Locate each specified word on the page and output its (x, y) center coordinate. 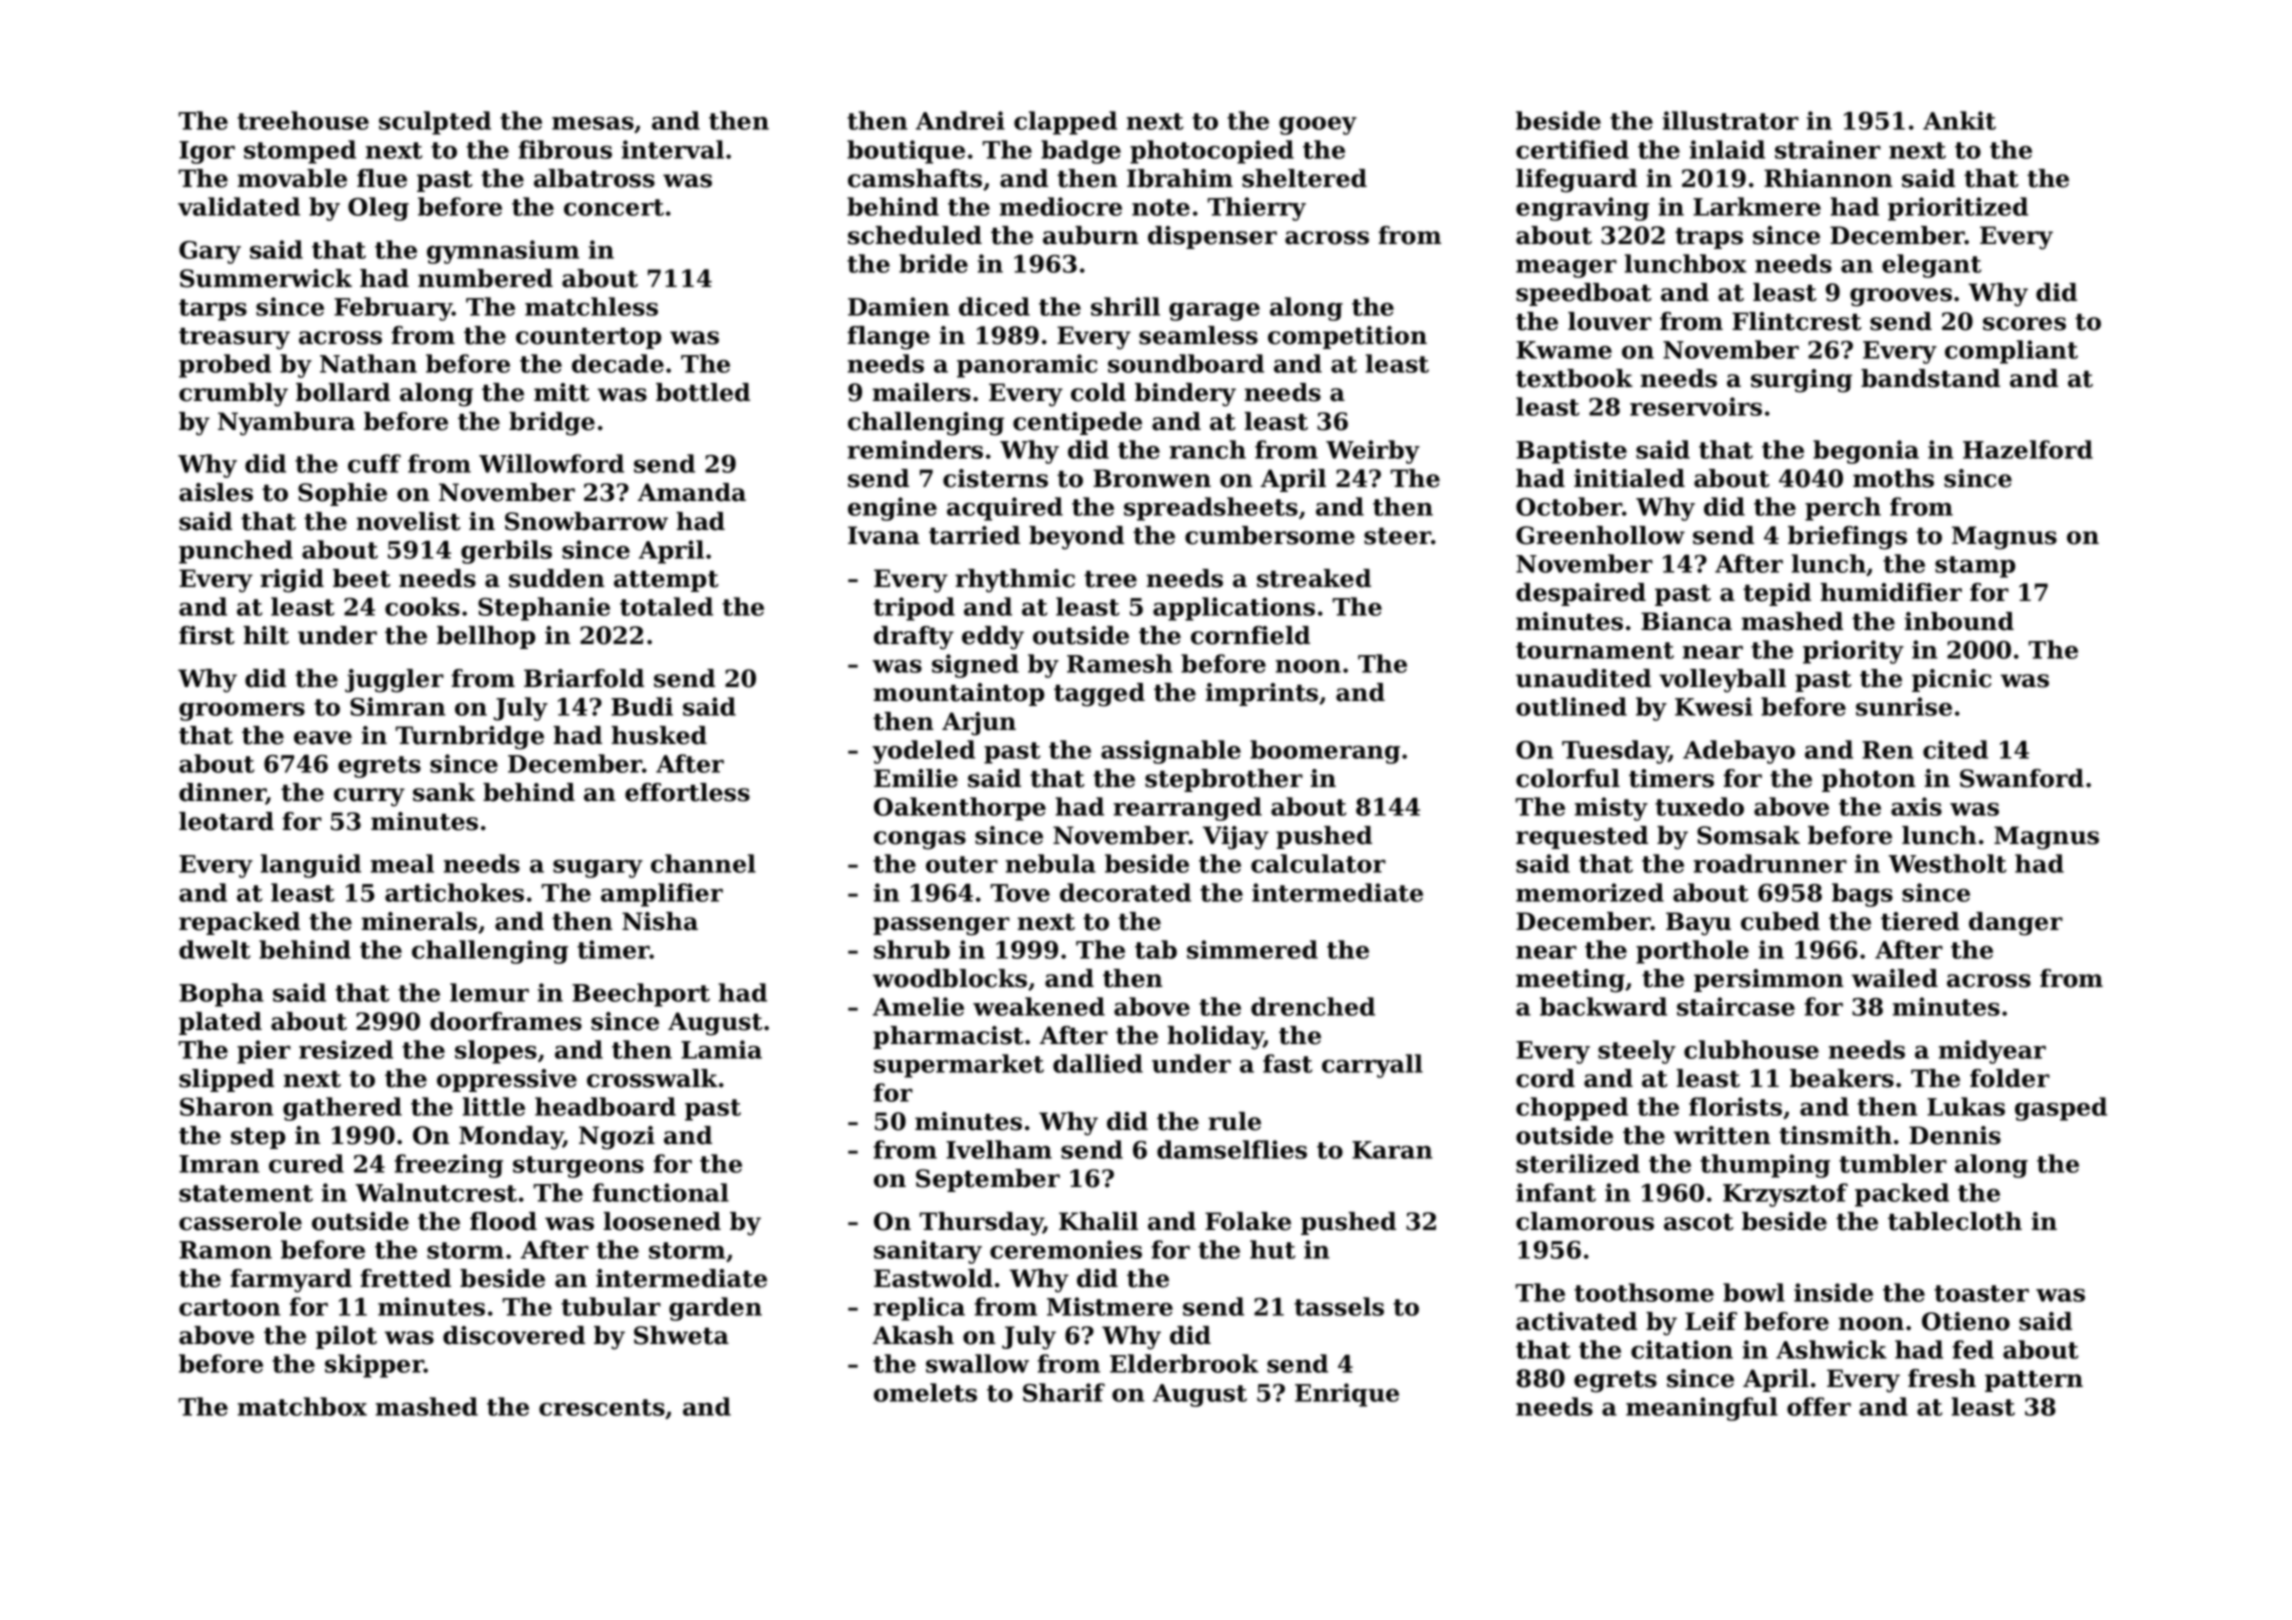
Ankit (1959, 120)
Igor (207, 152)
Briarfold (584, 678)
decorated (1125, 892)
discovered (514, 1335)
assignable (1171, 752)
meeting (1570, 981)
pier (264, 1052)
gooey (1318, 126)
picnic (1952, 680)
